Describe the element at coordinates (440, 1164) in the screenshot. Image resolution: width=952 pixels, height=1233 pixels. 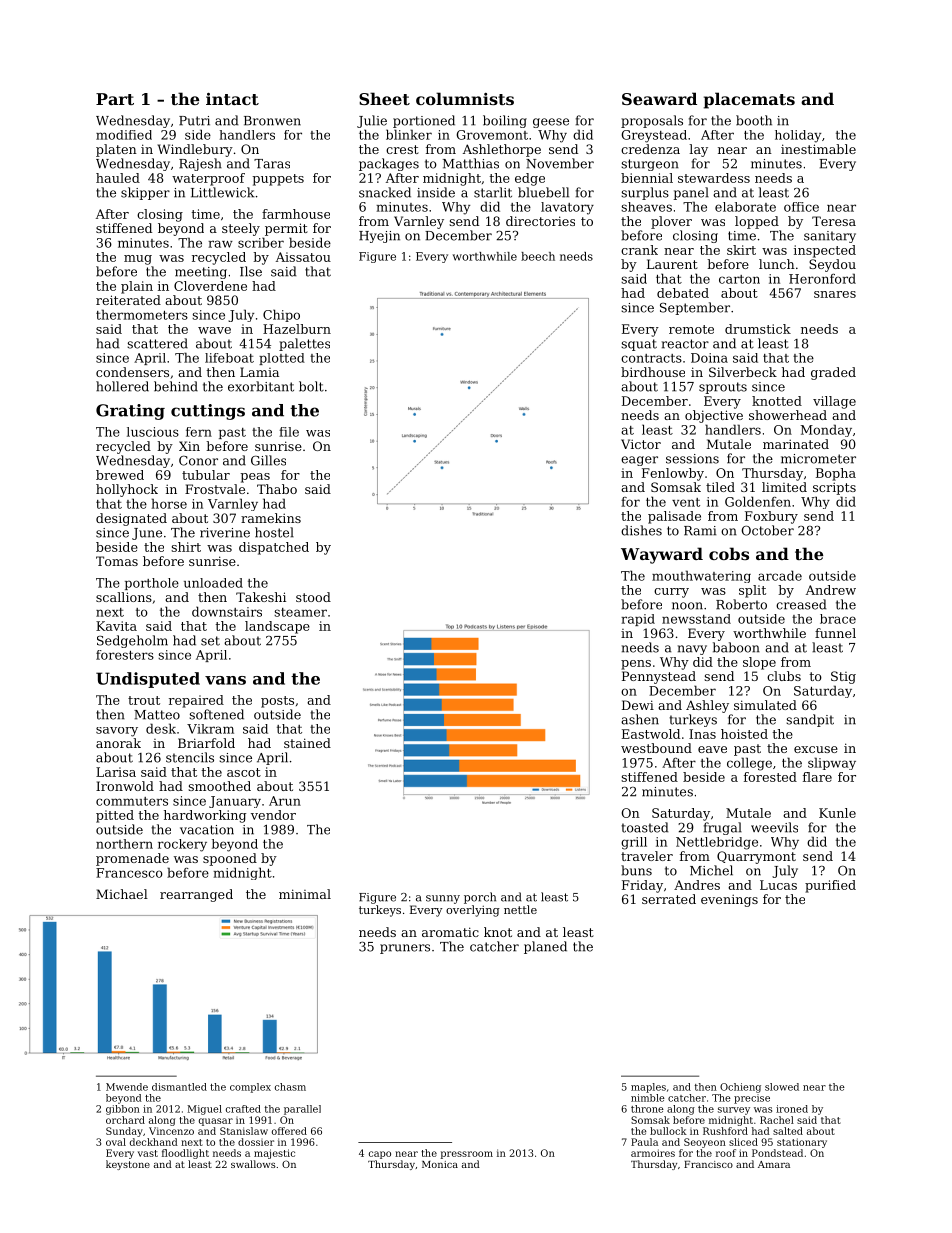
I see `Monica` at that location.
